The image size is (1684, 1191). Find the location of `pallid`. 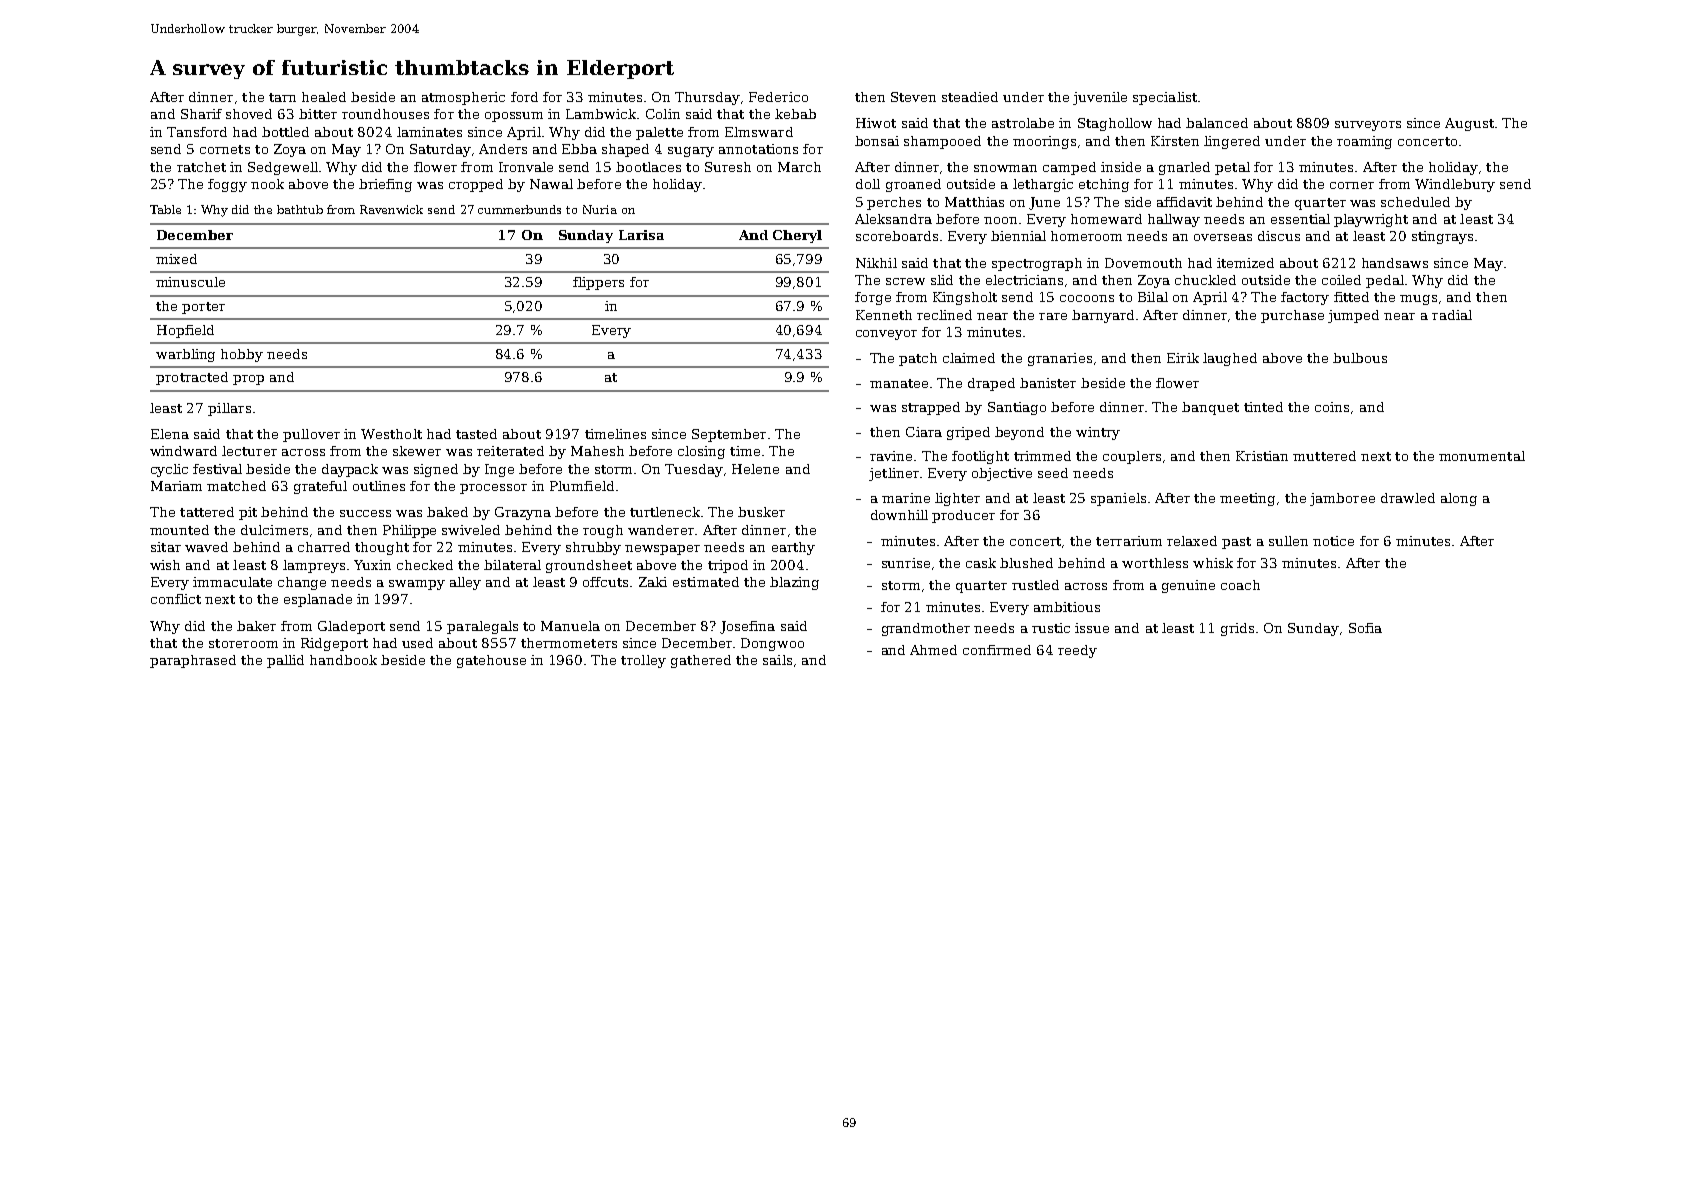

pallid is located at coordinates (285, 661).
